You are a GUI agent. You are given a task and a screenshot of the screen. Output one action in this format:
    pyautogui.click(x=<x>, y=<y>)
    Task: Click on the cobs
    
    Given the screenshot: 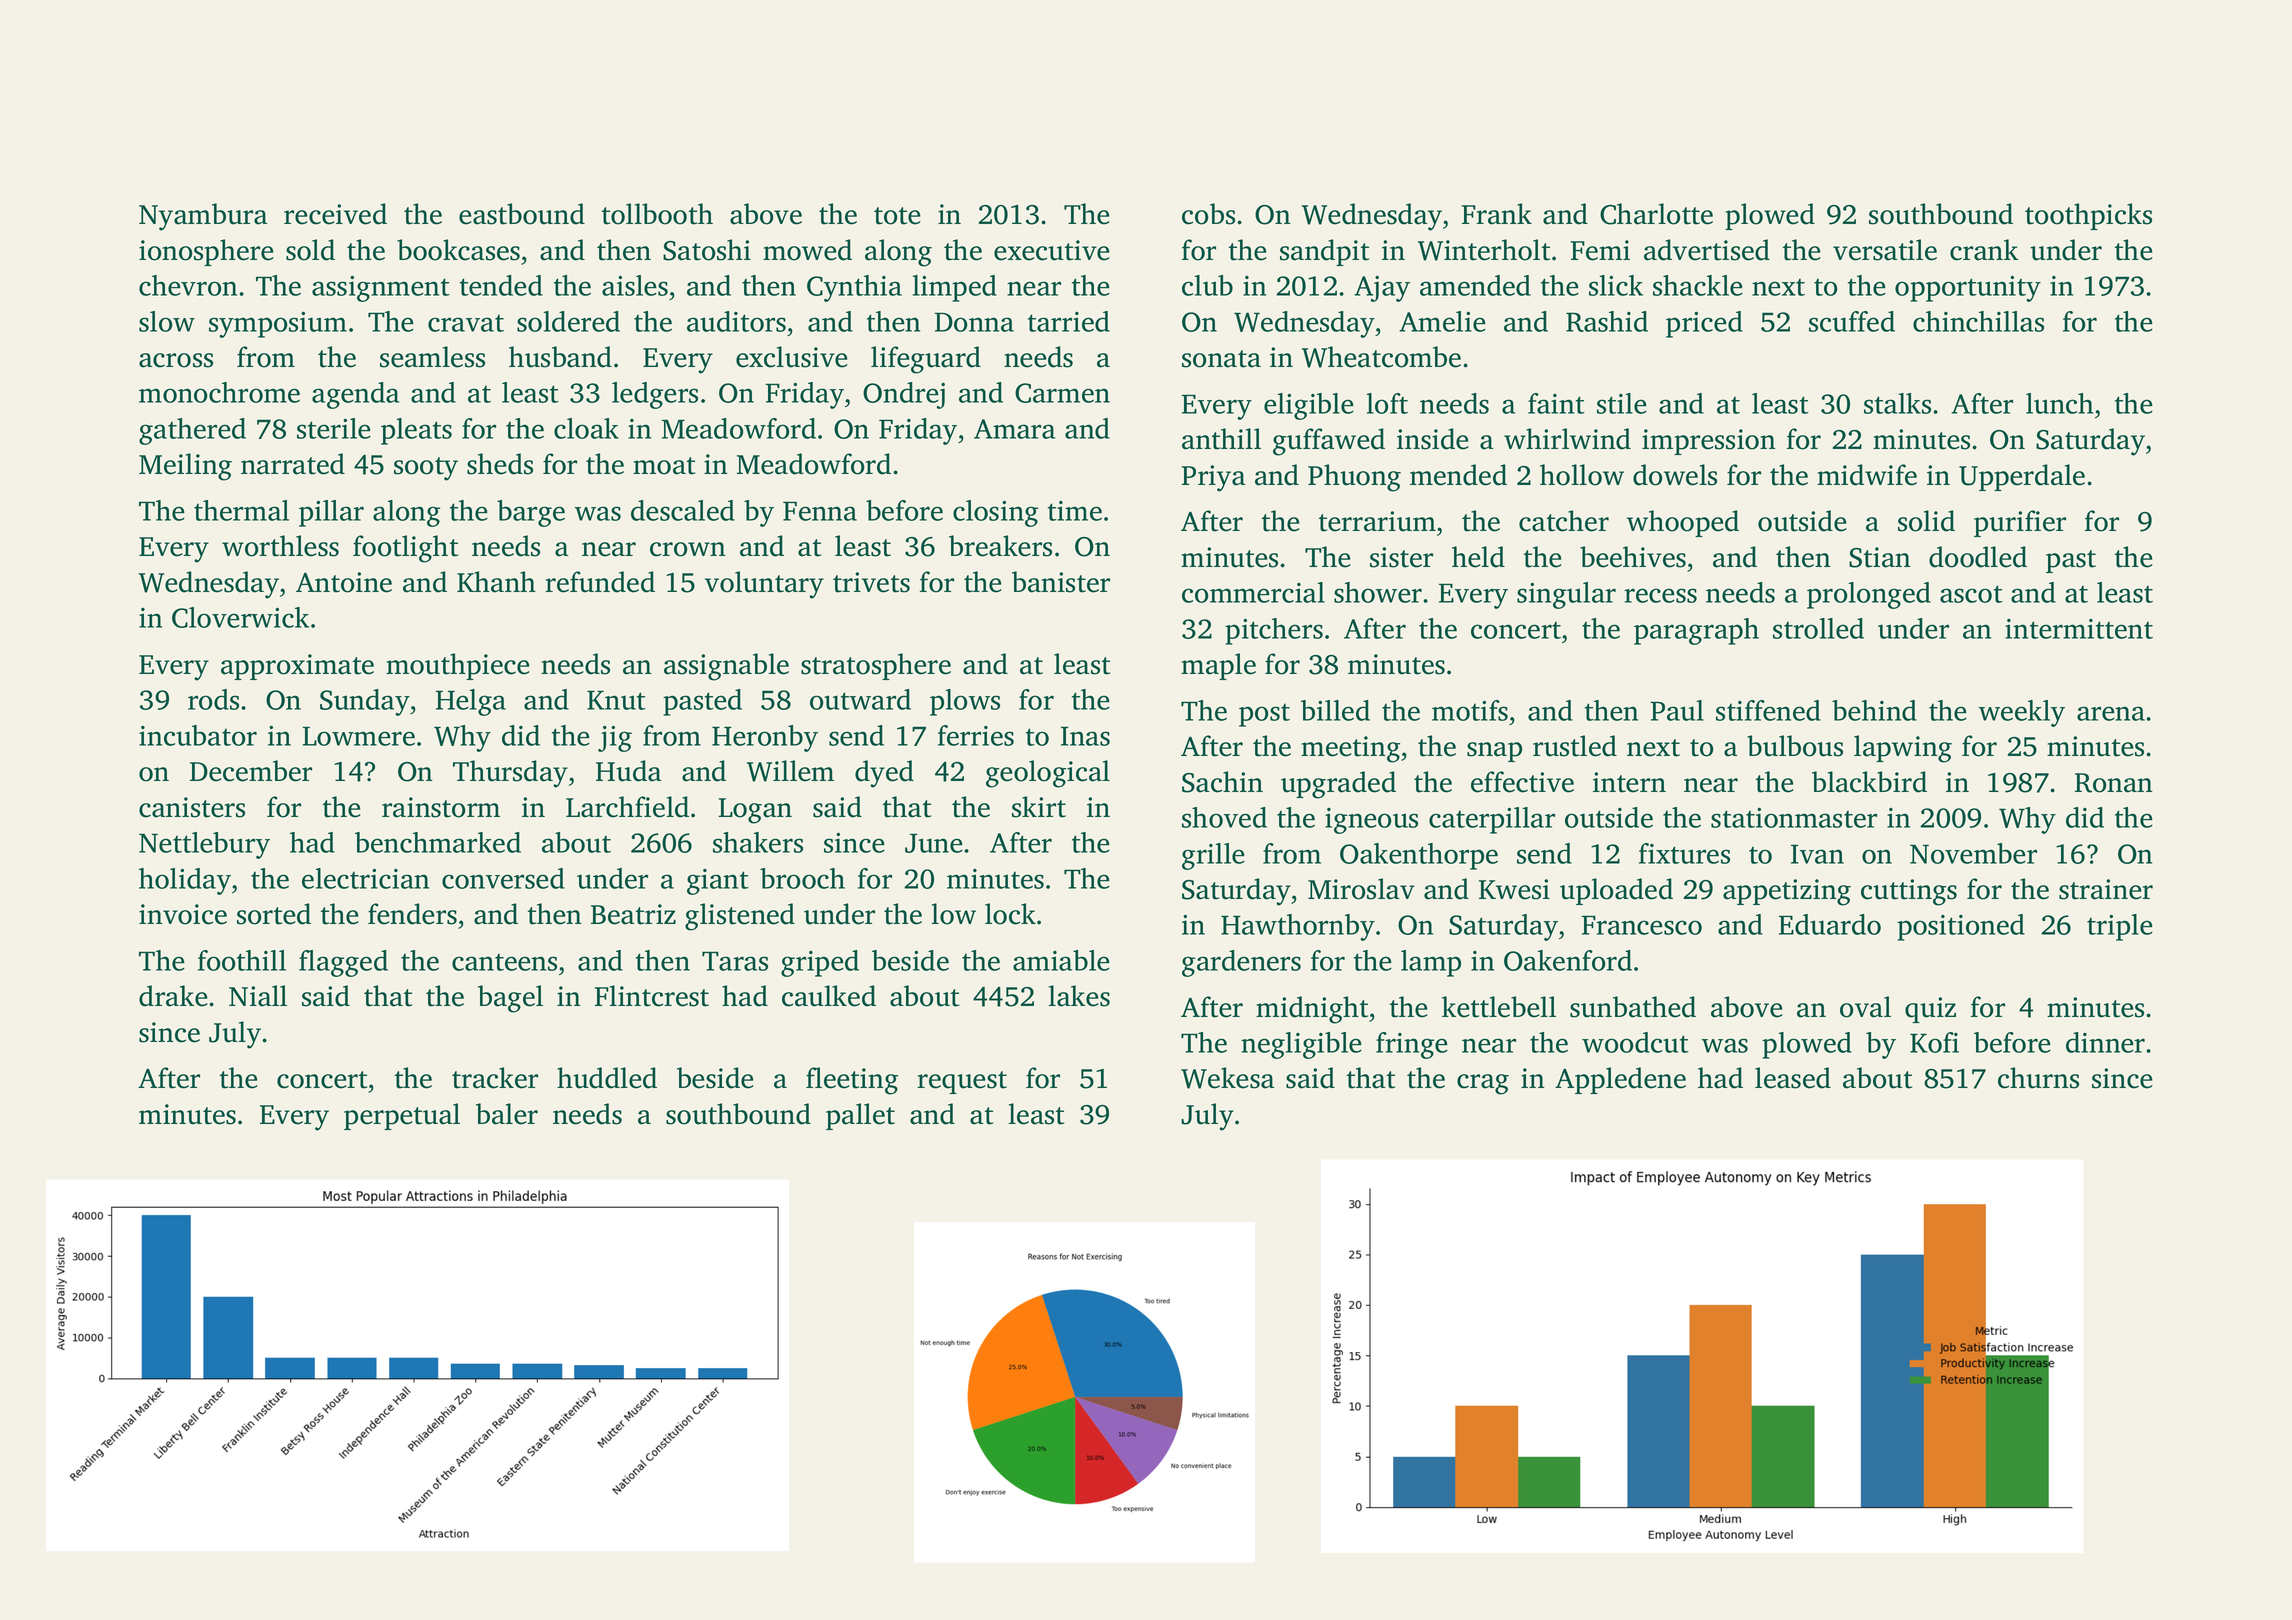 What is the action you would take?
    pyautogui.click(x=1208, y=214)
